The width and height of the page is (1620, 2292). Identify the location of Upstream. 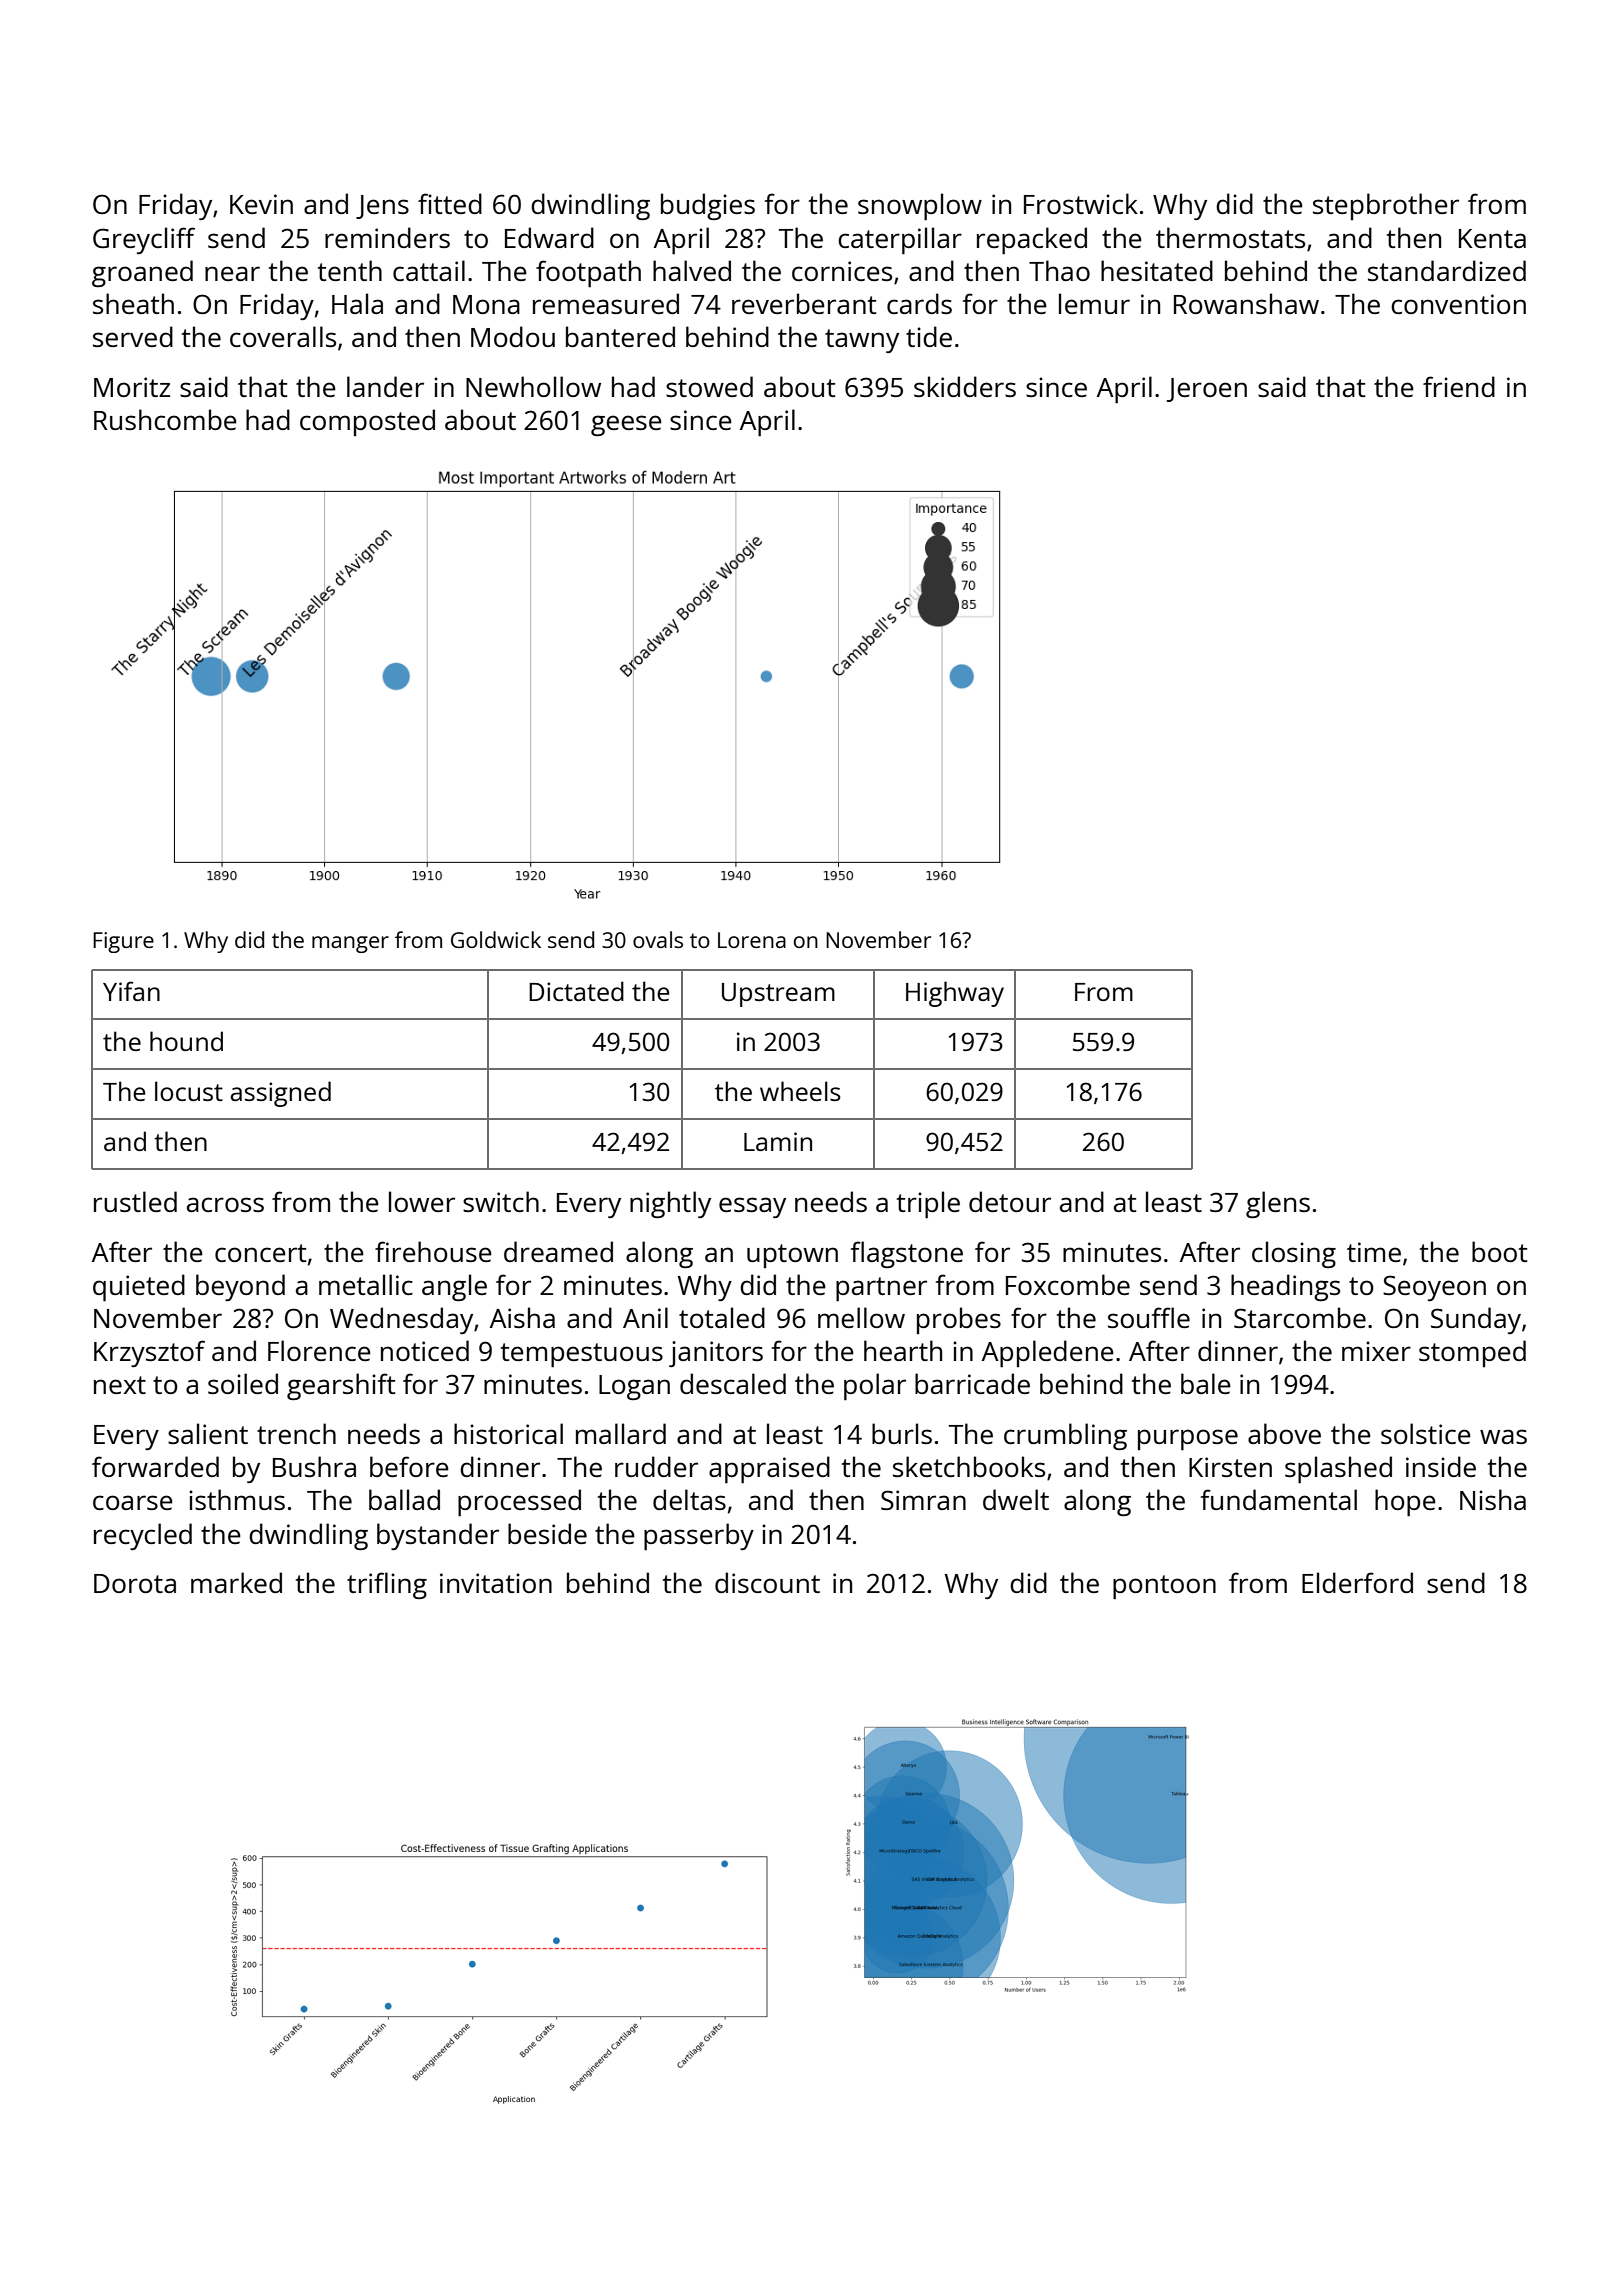
(778, 995).
